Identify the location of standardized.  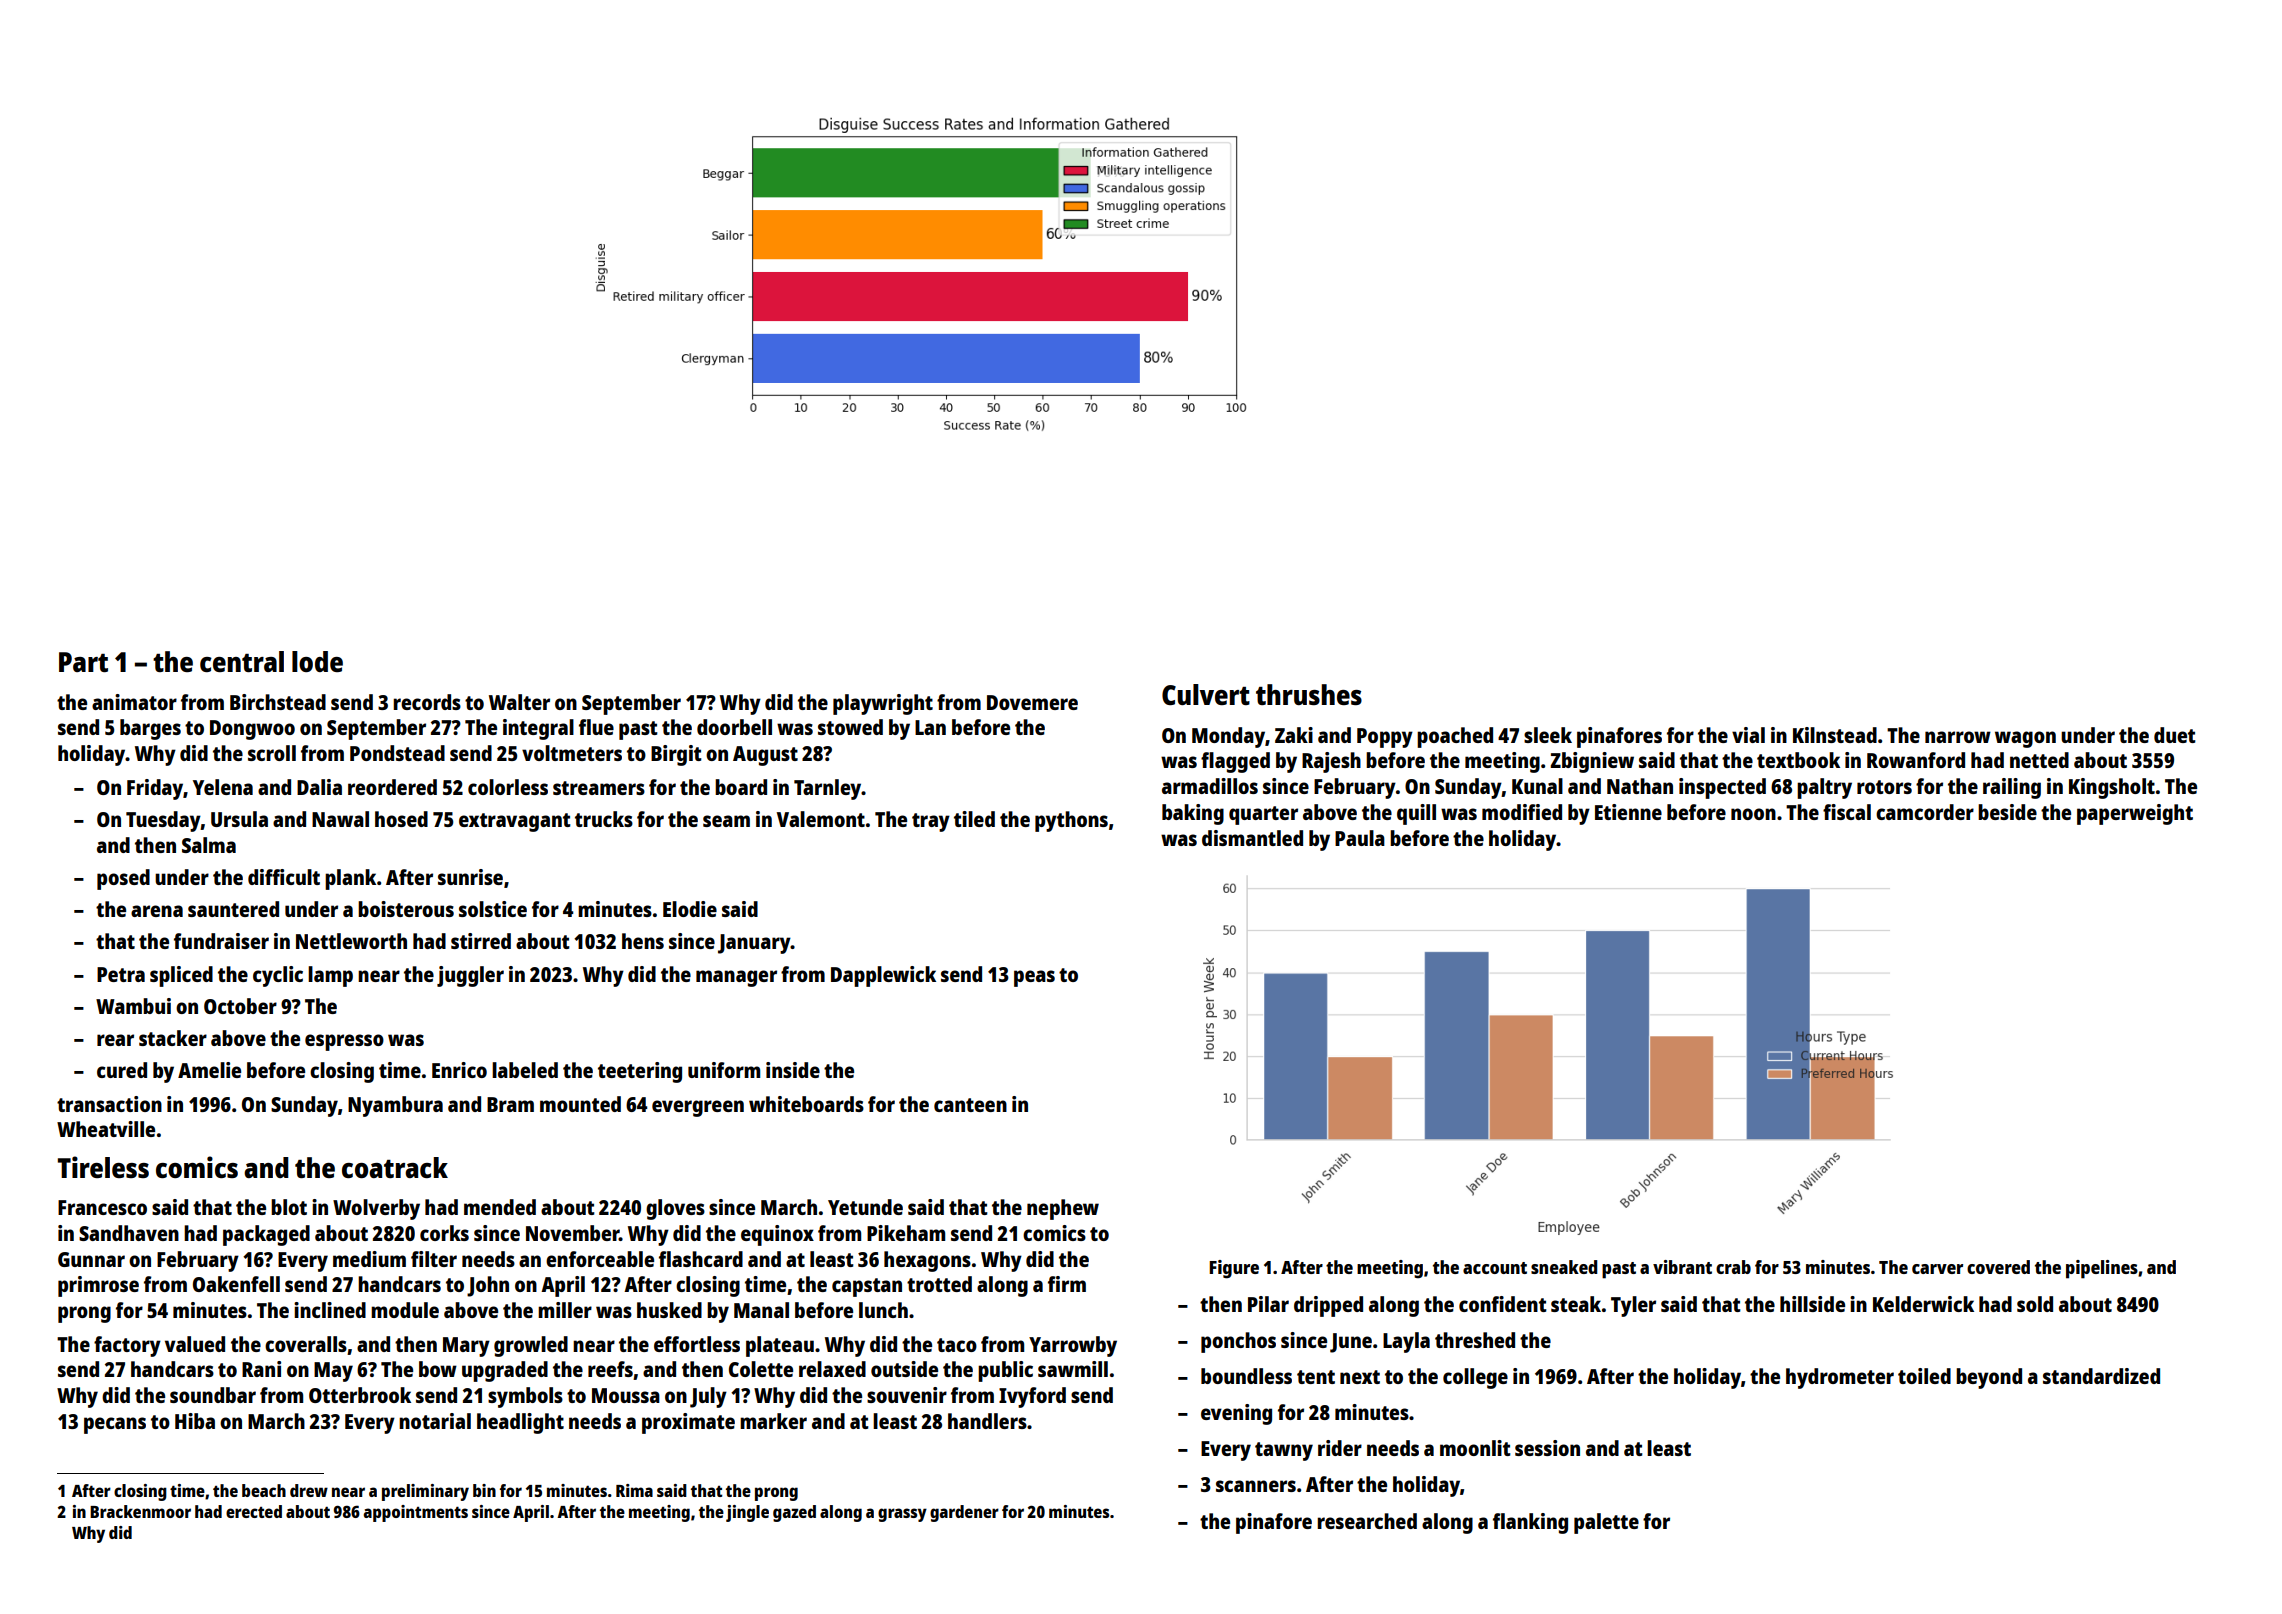
(2101, 1376).
